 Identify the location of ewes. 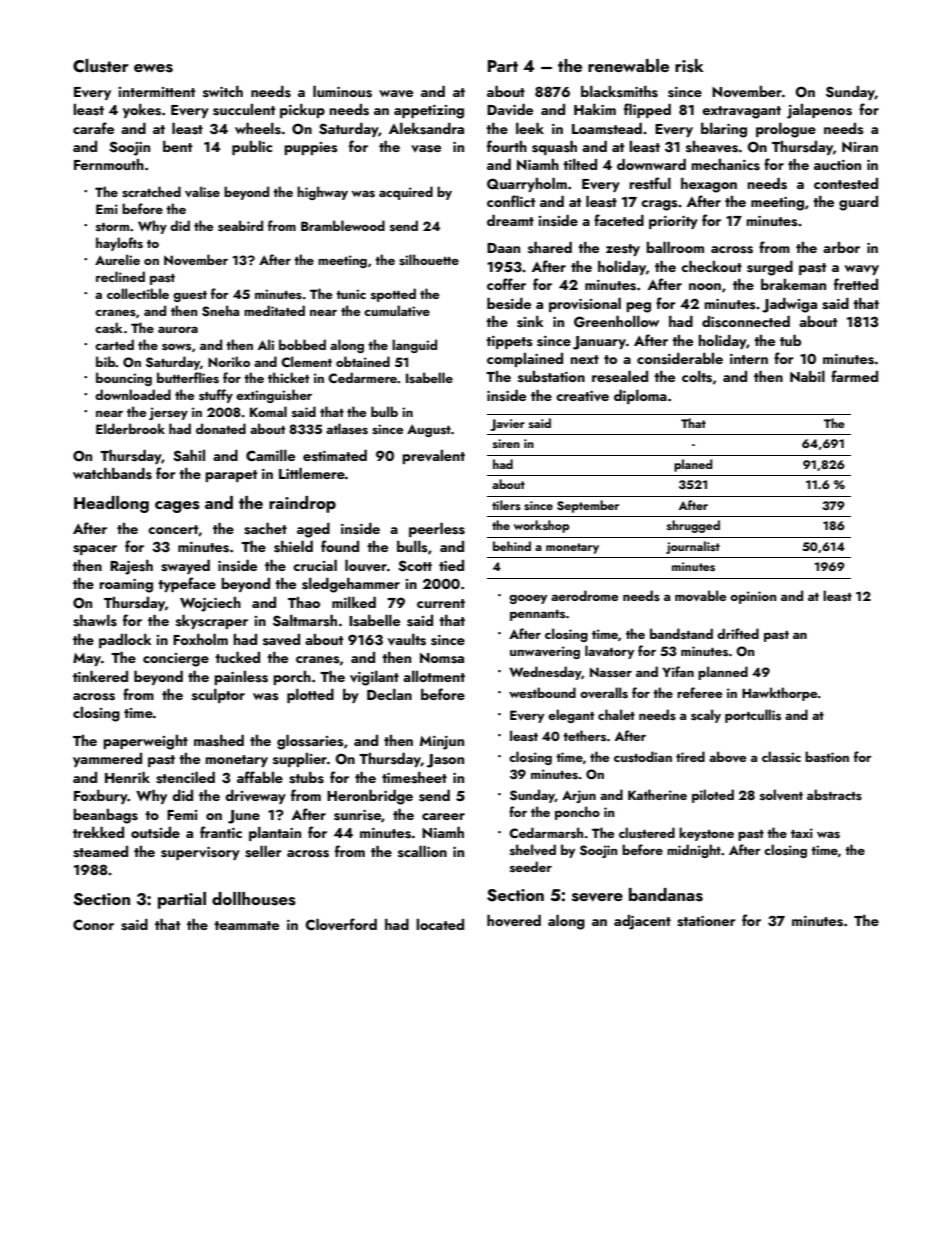
(153, 68).
